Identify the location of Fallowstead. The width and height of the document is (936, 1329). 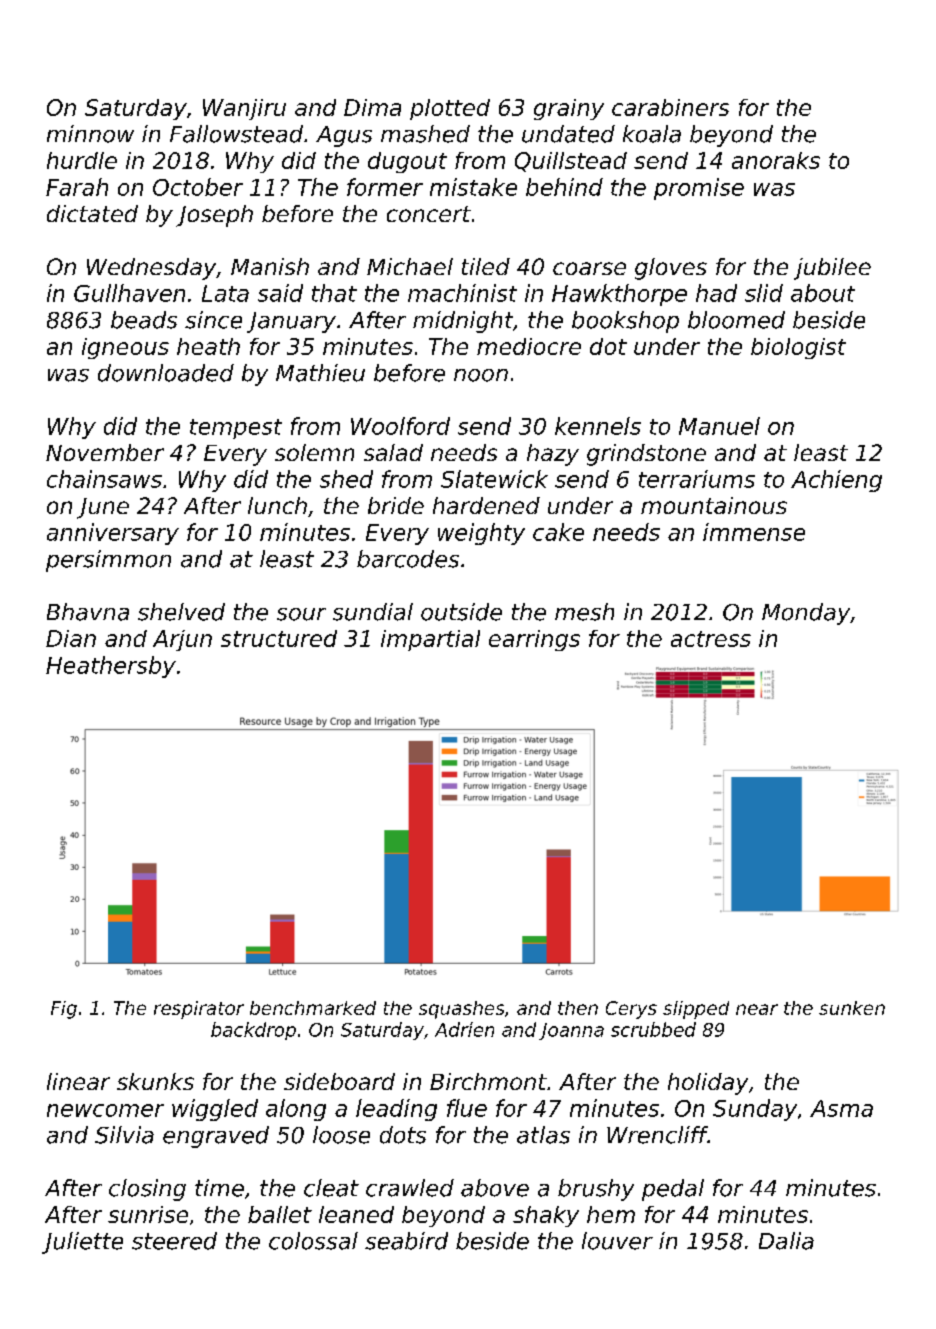
(236, 134).
